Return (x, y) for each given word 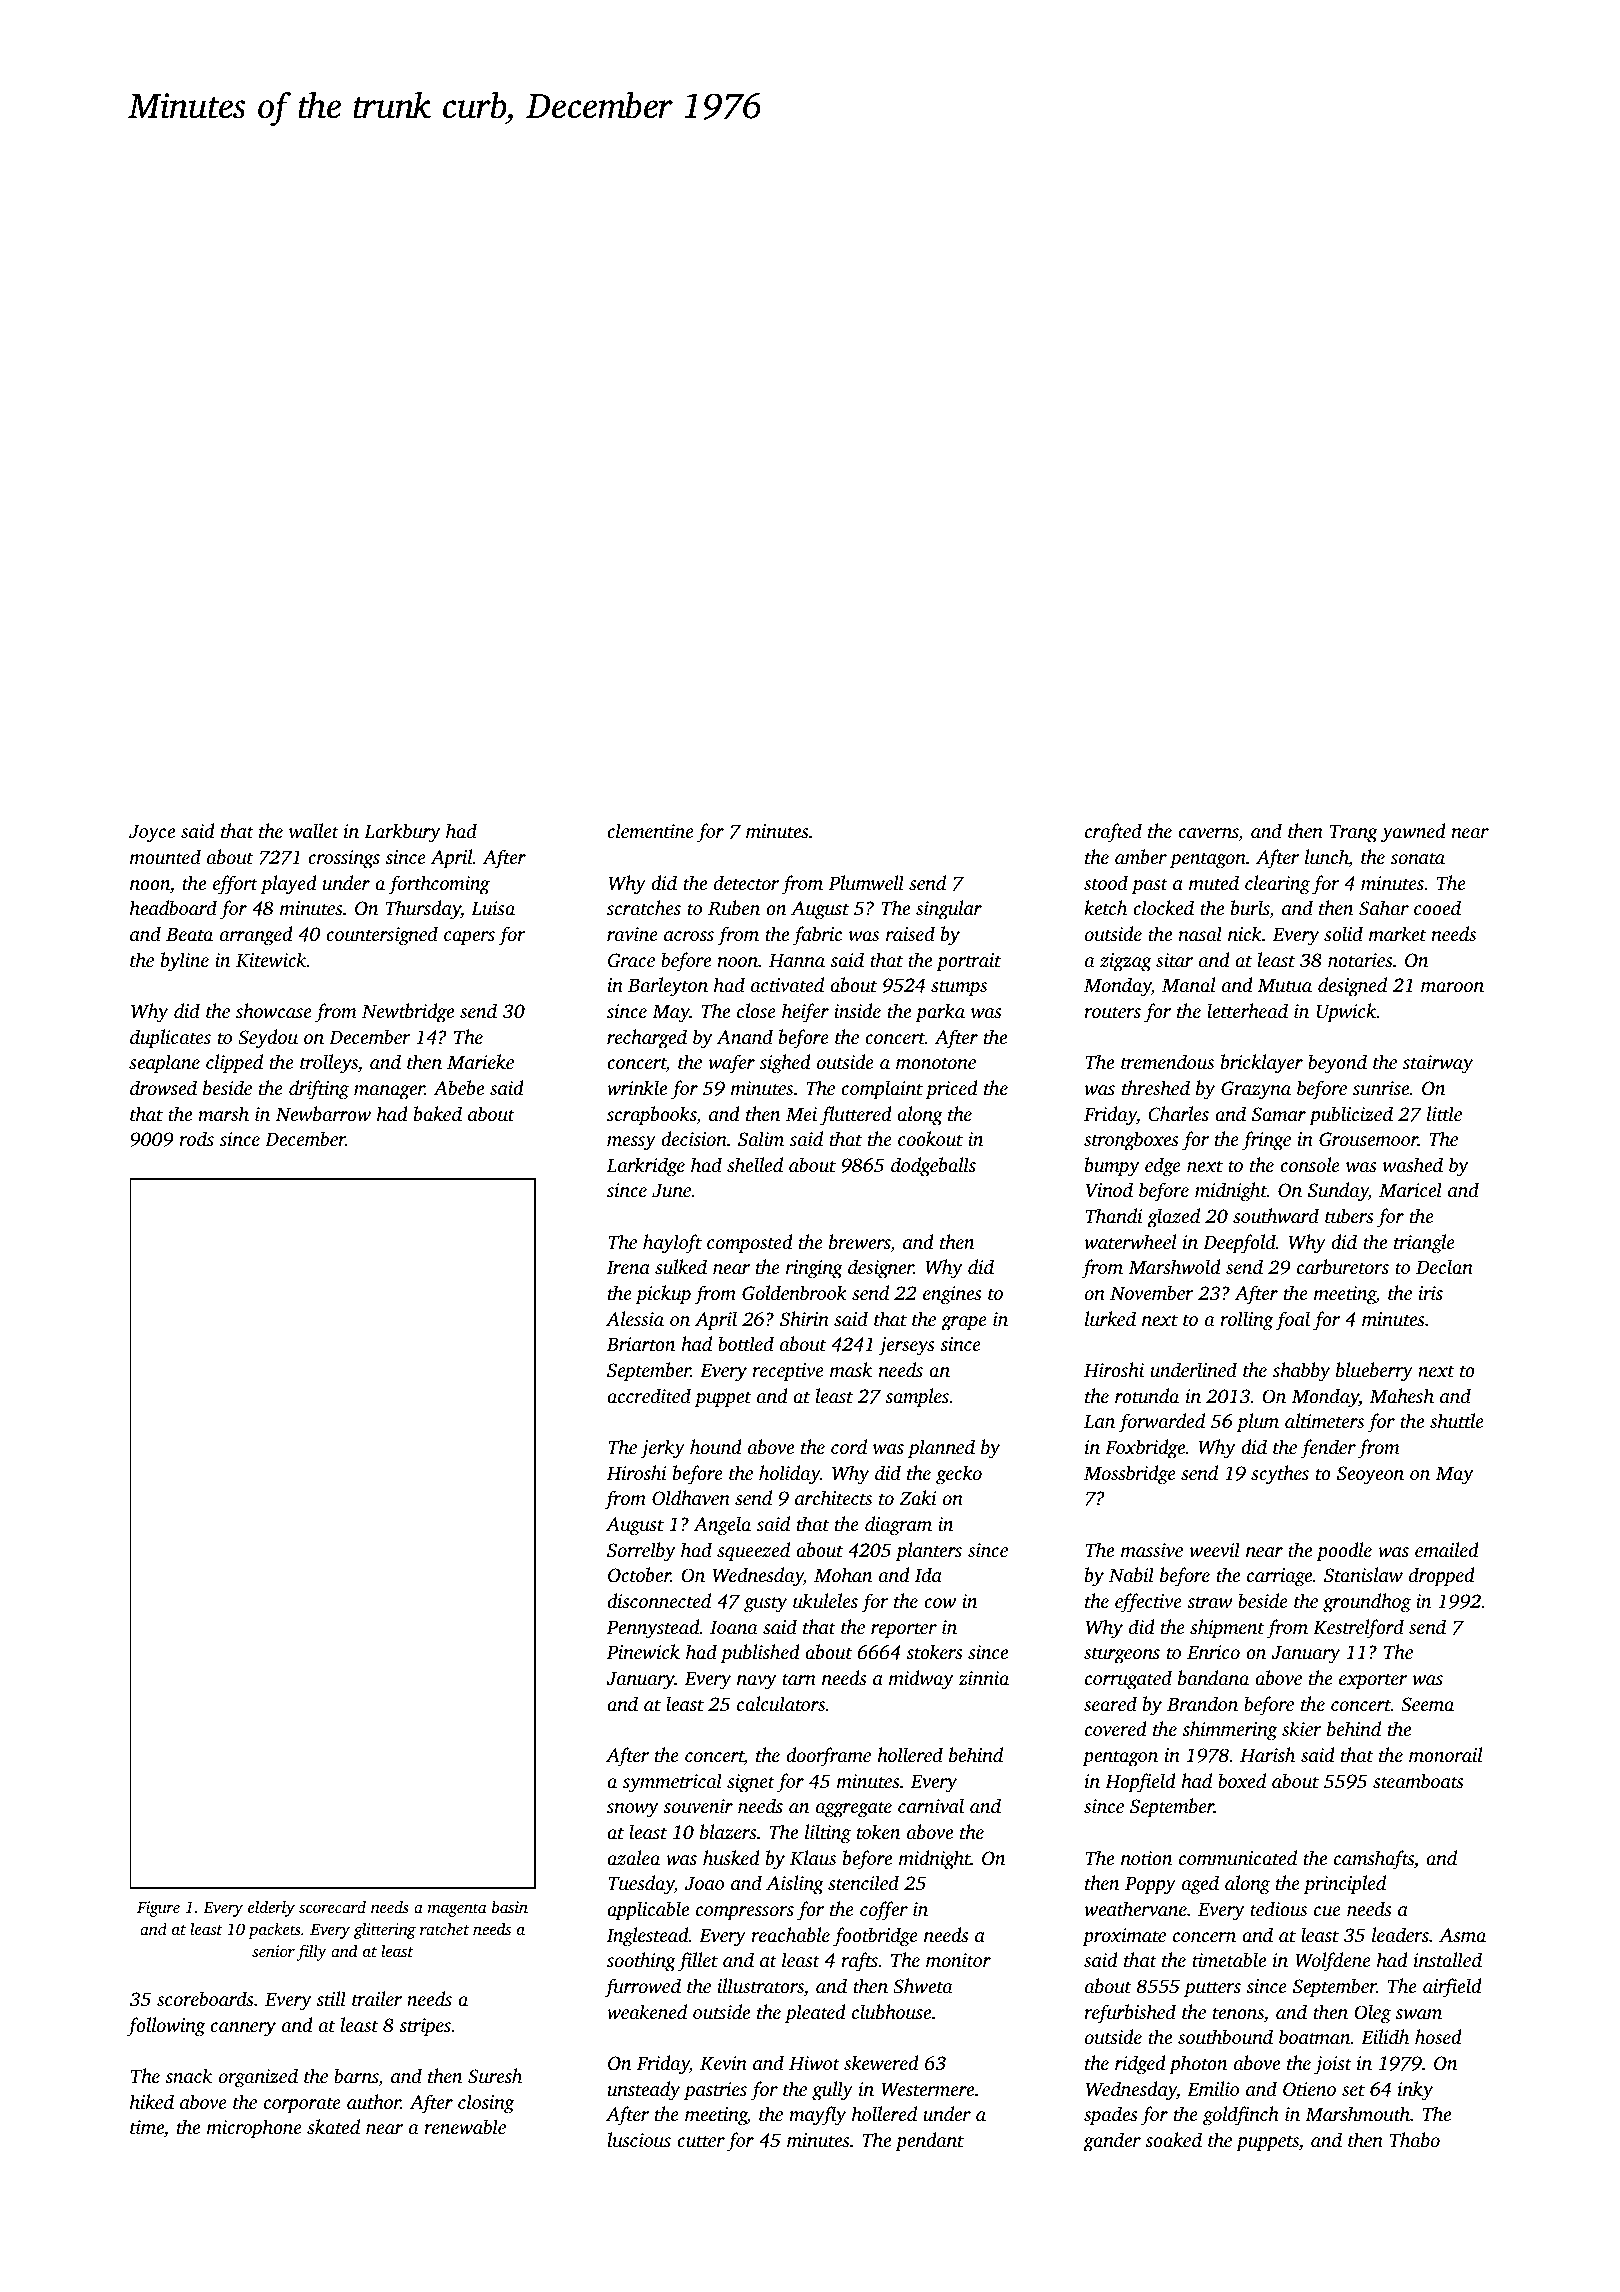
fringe (1266, 1141)
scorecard (332, 1906)
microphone (254, 2129)
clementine (650, 830)
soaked (1173, 2139)
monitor (958, 1960)
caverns (1208, 834)
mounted (165, 856)
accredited (649, 1395)
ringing (814, 1269)
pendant (929, 2142)
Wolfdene (1333, 1962)
